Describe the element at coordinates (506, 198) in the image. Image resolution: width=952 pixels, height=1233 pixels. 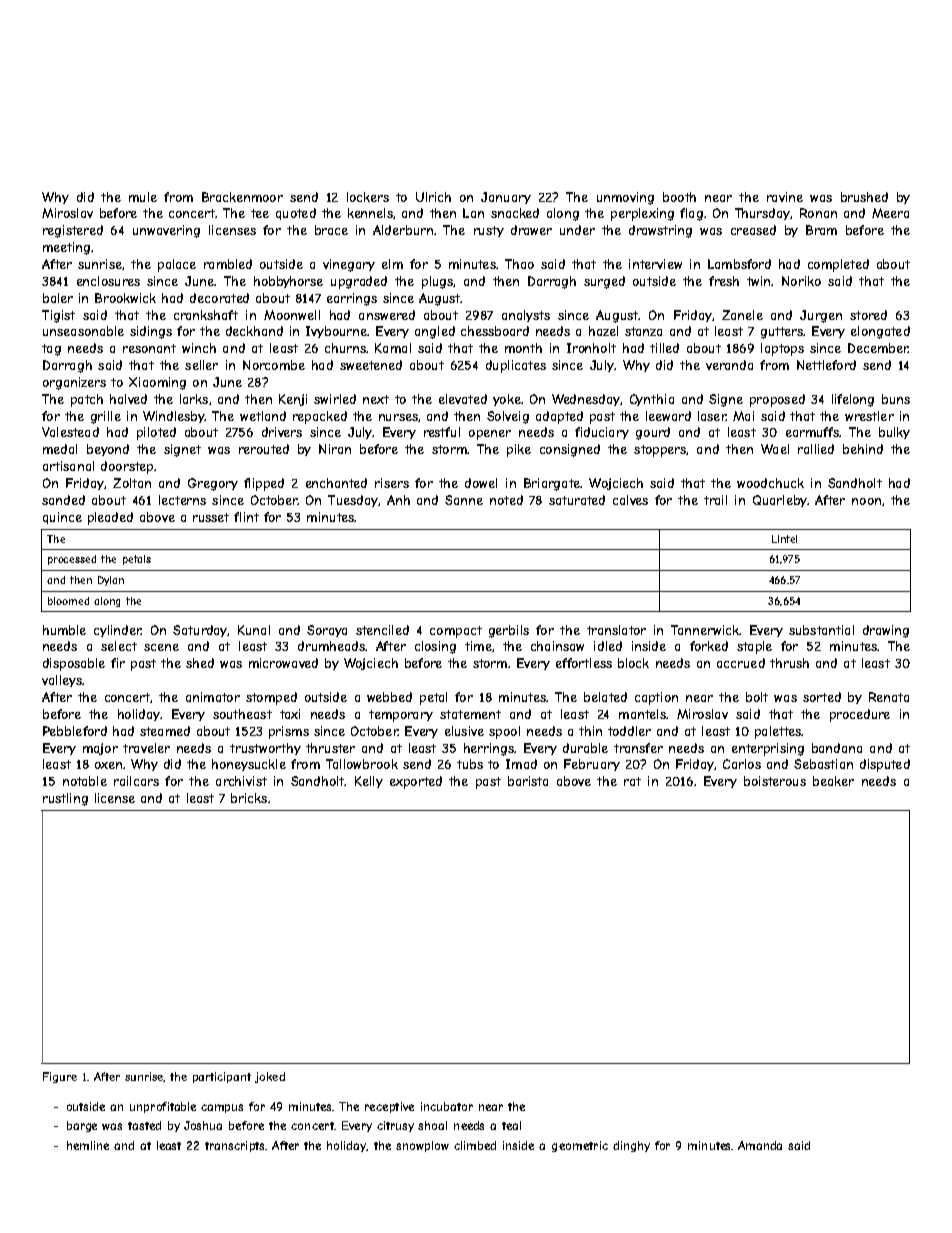
I see `January` at that location.
